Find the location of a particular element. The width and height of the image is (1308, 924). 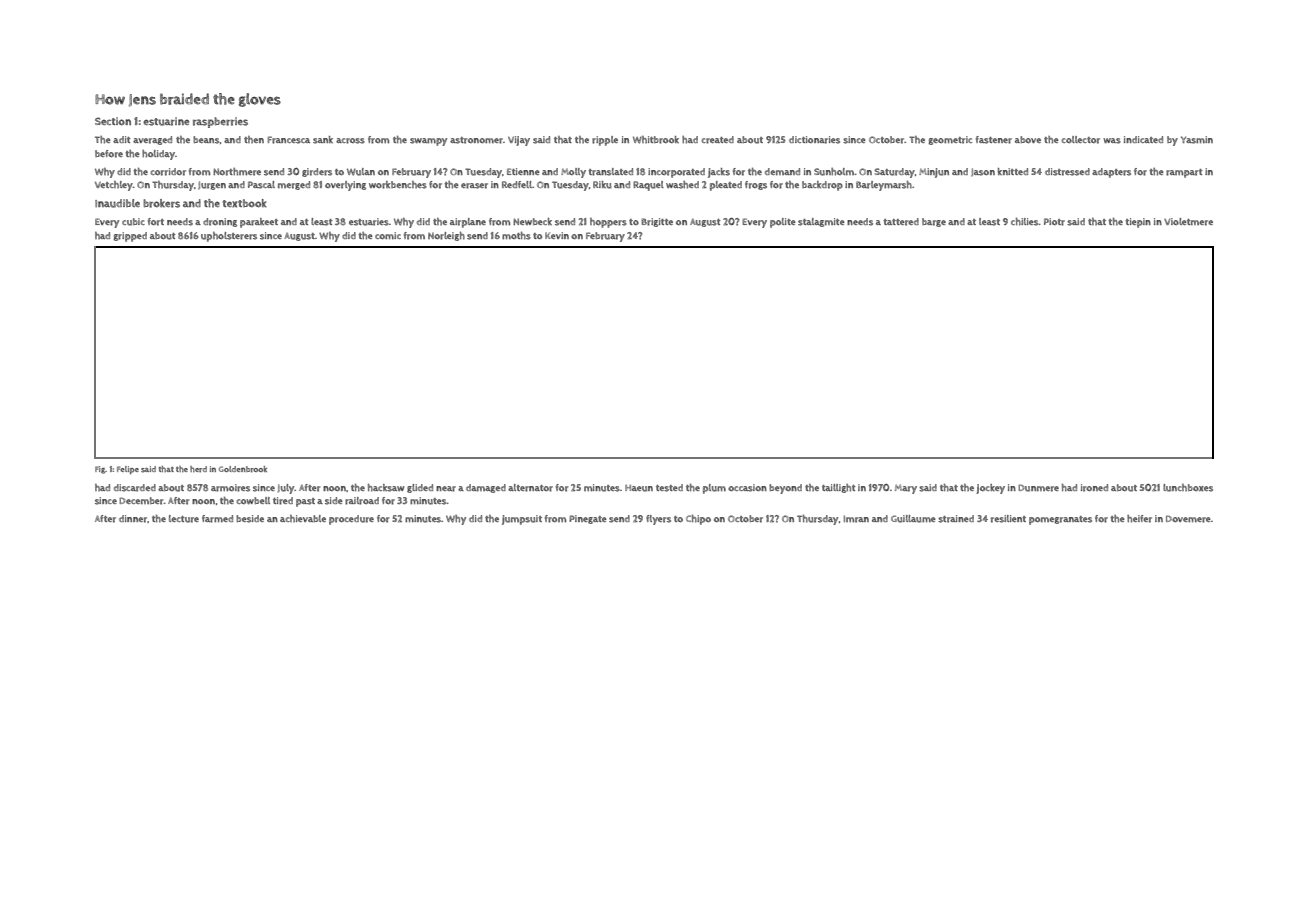

Piotr is located at coordinates (1054, 222).
